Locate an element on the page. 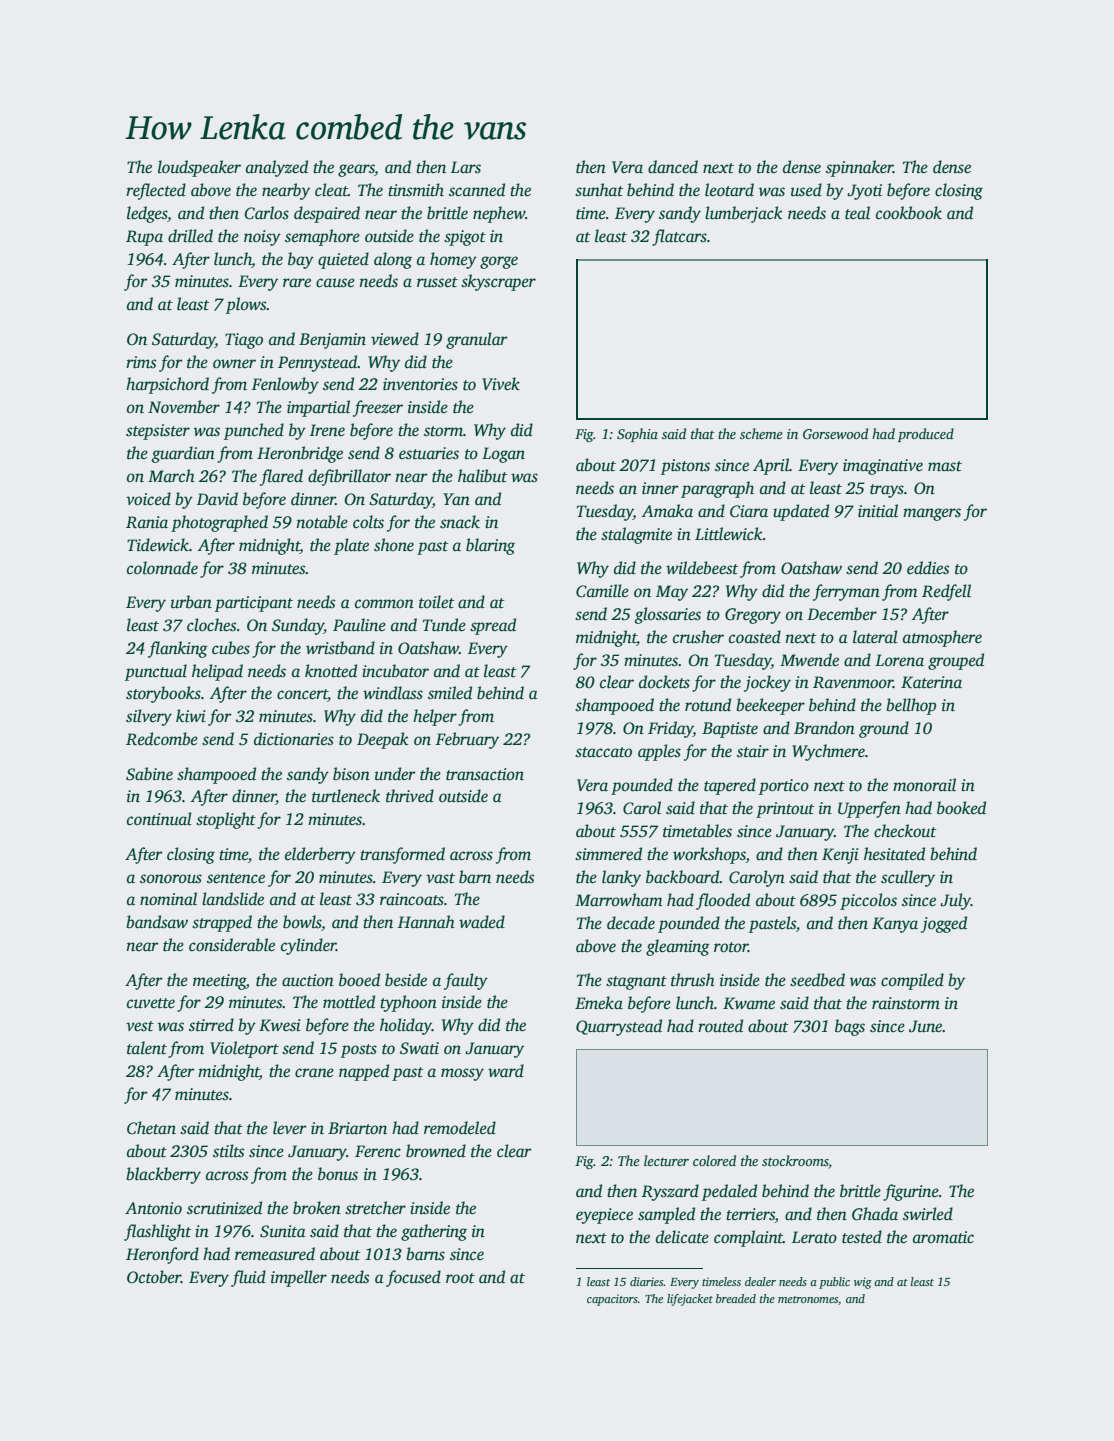 The image size is (1114, 1441). silvery is located at coordinates (149, 717).
